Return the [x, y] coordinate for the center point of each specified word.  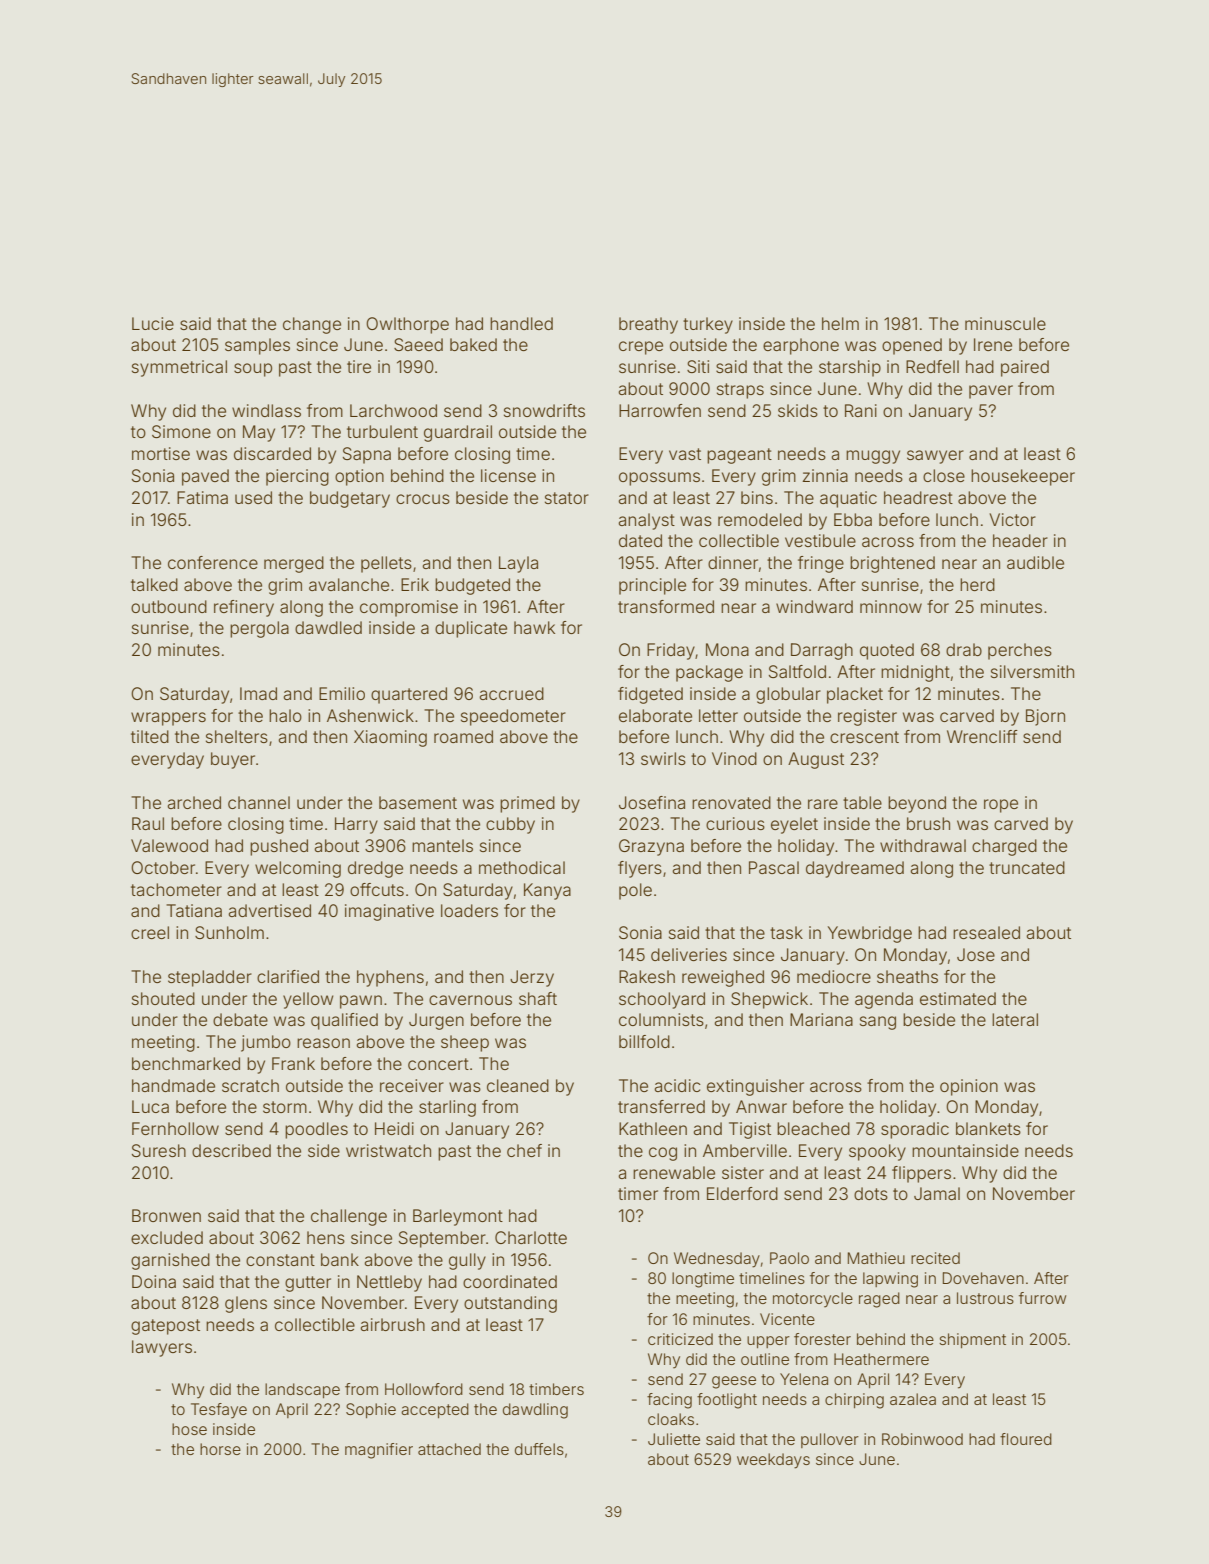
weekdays [773, 1461]
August [816, 760]
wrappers [168, 719]
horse [220, 1449]
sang [878, 1023]
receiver [412, 1085]
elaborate [655, 715]
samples [257, 346]
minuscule [1005, 323]
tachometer [176, 889]
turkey [708, 325]
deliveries [689, 954]
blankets [988, 1128]
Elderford [742, 1193]
